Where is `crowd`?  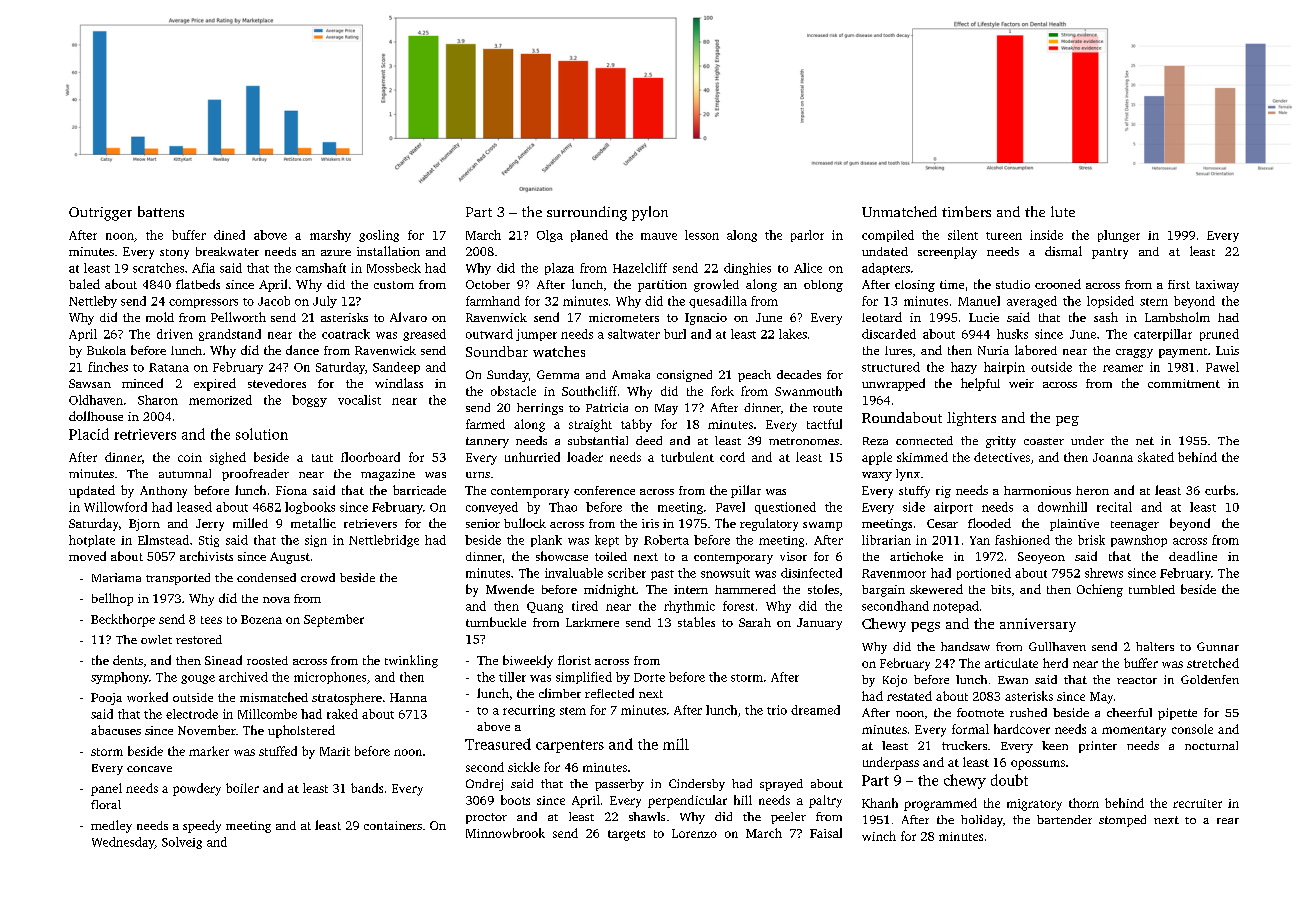 crowd is located at coordinates (318, 577).
